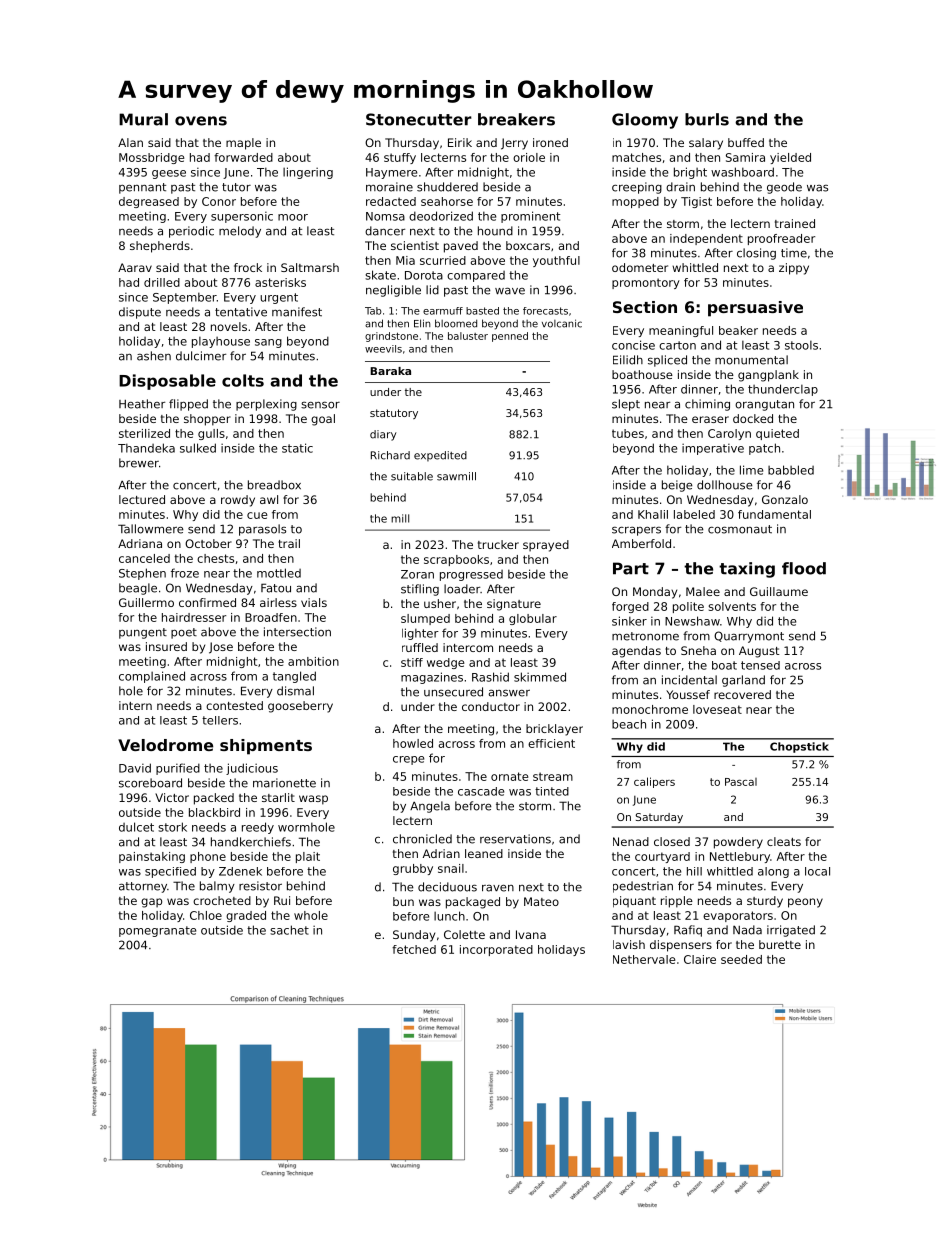  What do you see at coordinates (756, 254) in the page?
I see `closing` at bounding box center [756, 254].
